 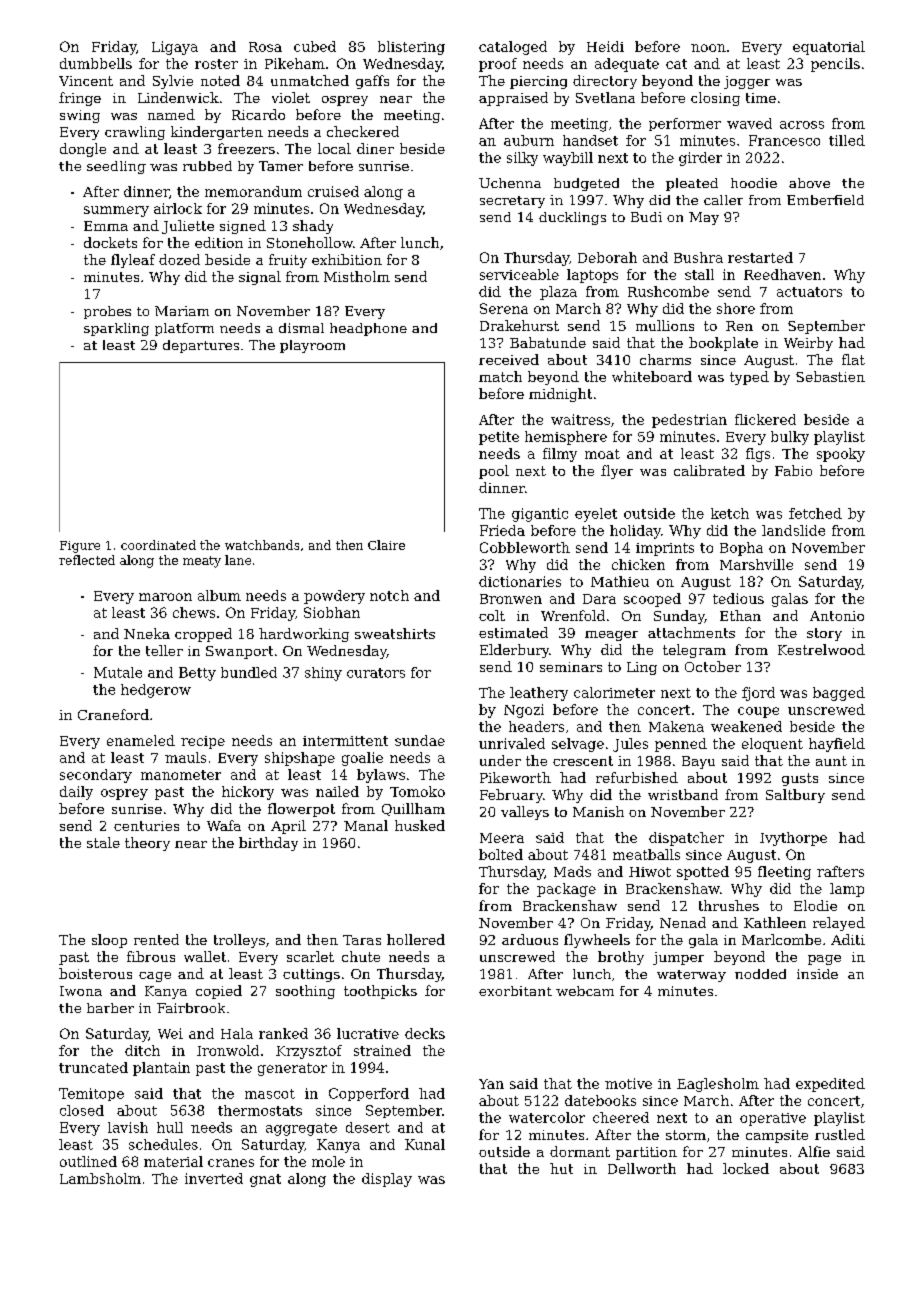 I want to click on cataloged, so click(x=513, y=48).
